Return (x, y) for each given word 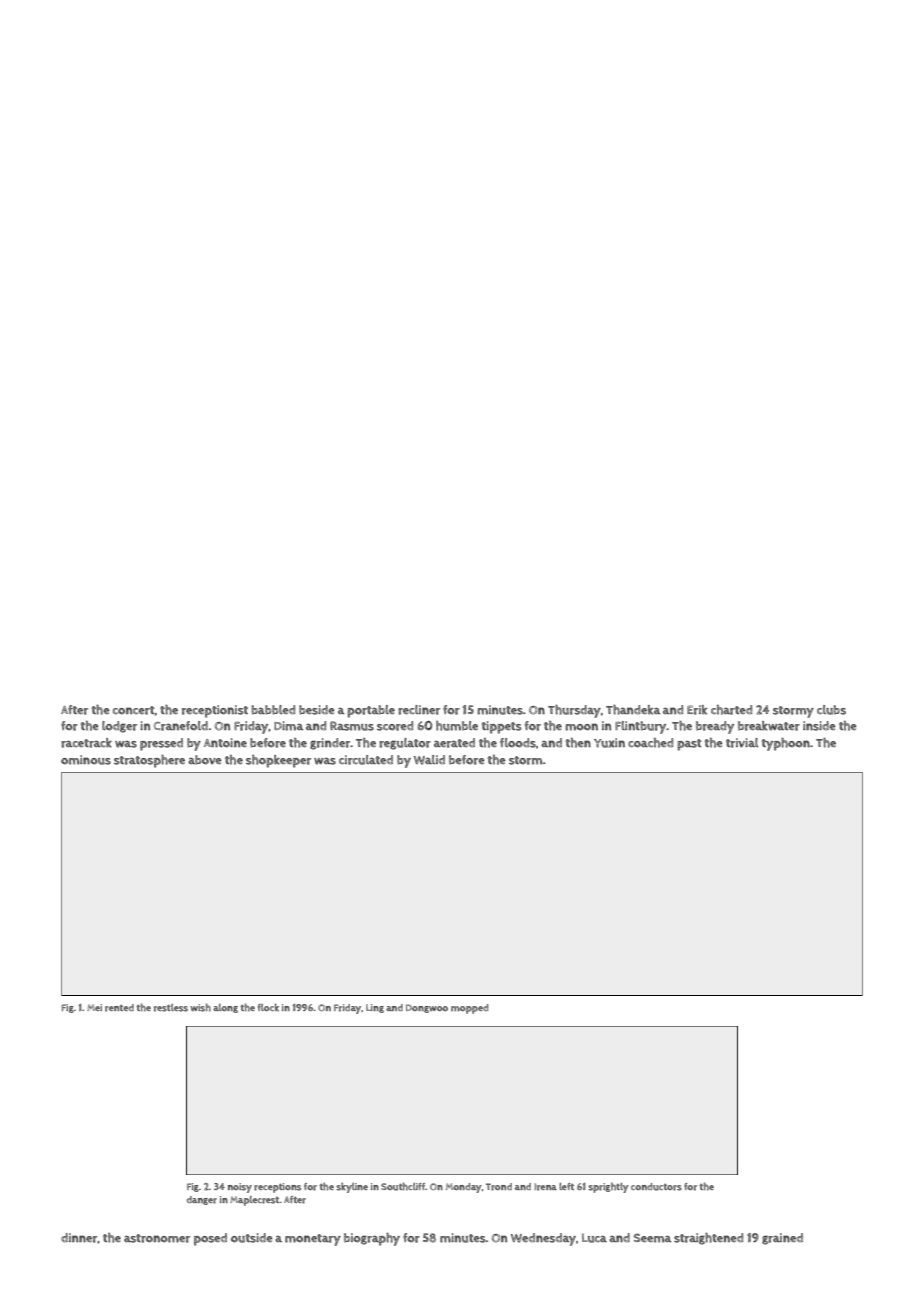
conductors (656, 1187)
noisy (240, 1188)
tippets (501, 727)
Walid (429, 760)
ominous (86, 760)
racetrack (86, 743)
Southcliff (403, 1186)
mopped (469, 1009)
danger (202, 1200)
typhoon (785, 744)
